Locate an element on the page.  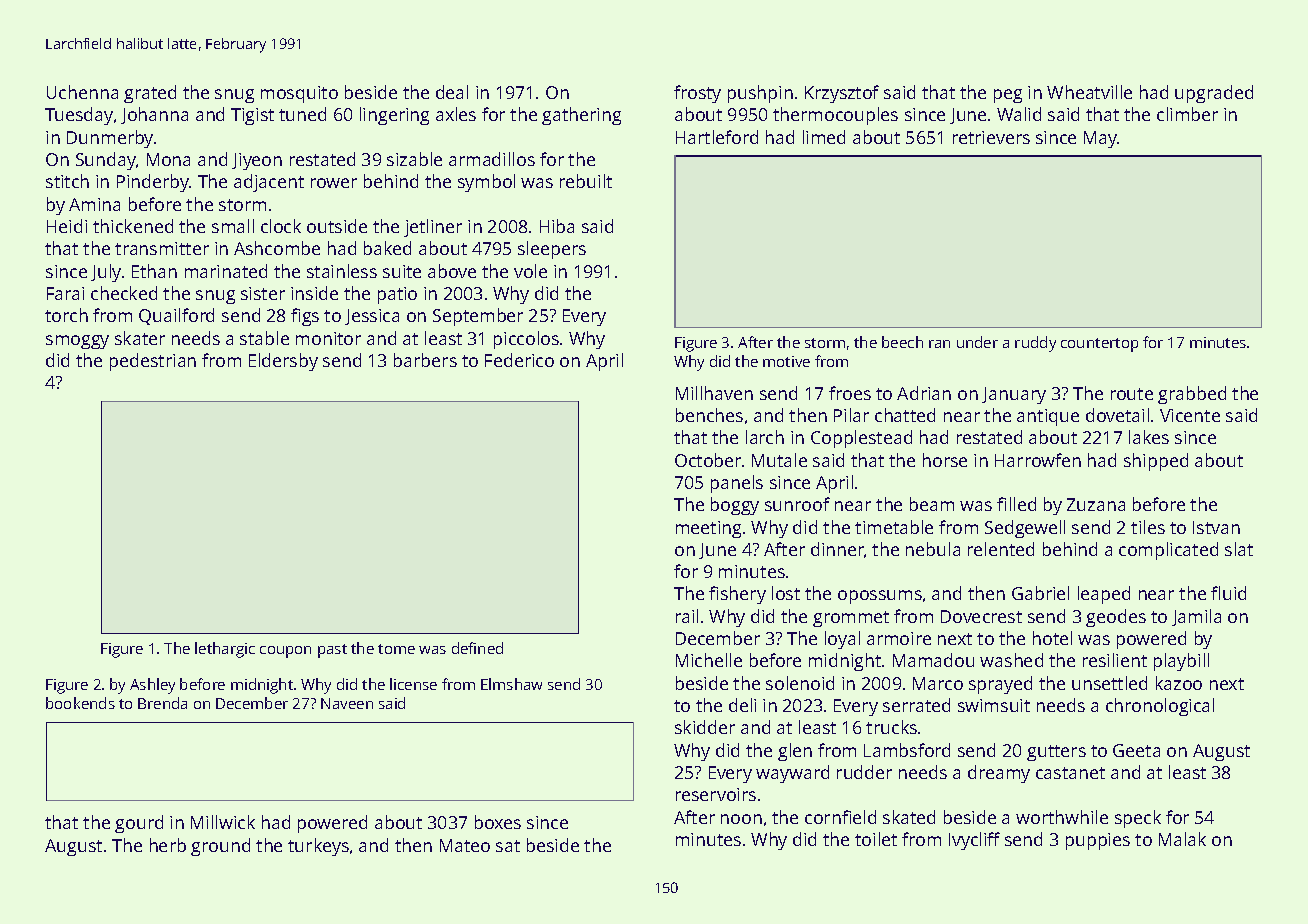
kazoo is located at coordinates (1179, 683).
